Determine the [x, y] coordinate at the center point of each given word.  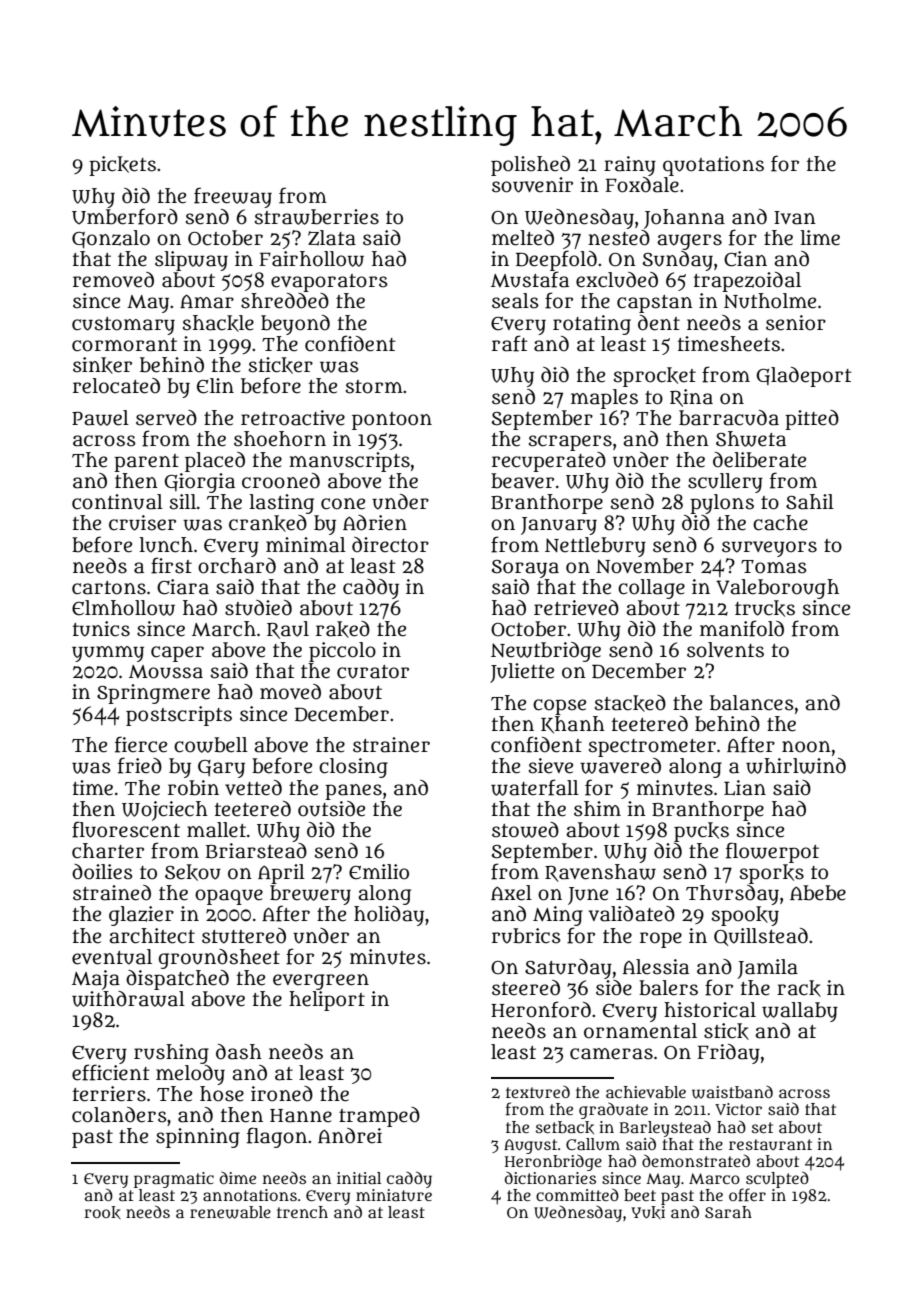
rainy [630, 166]
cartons [109, 588]
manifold [742, 628]
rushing [171, 1054]
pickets [122, 166]
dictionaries [550, 1177]
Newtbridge [546, 652]
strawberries [317, 217]
